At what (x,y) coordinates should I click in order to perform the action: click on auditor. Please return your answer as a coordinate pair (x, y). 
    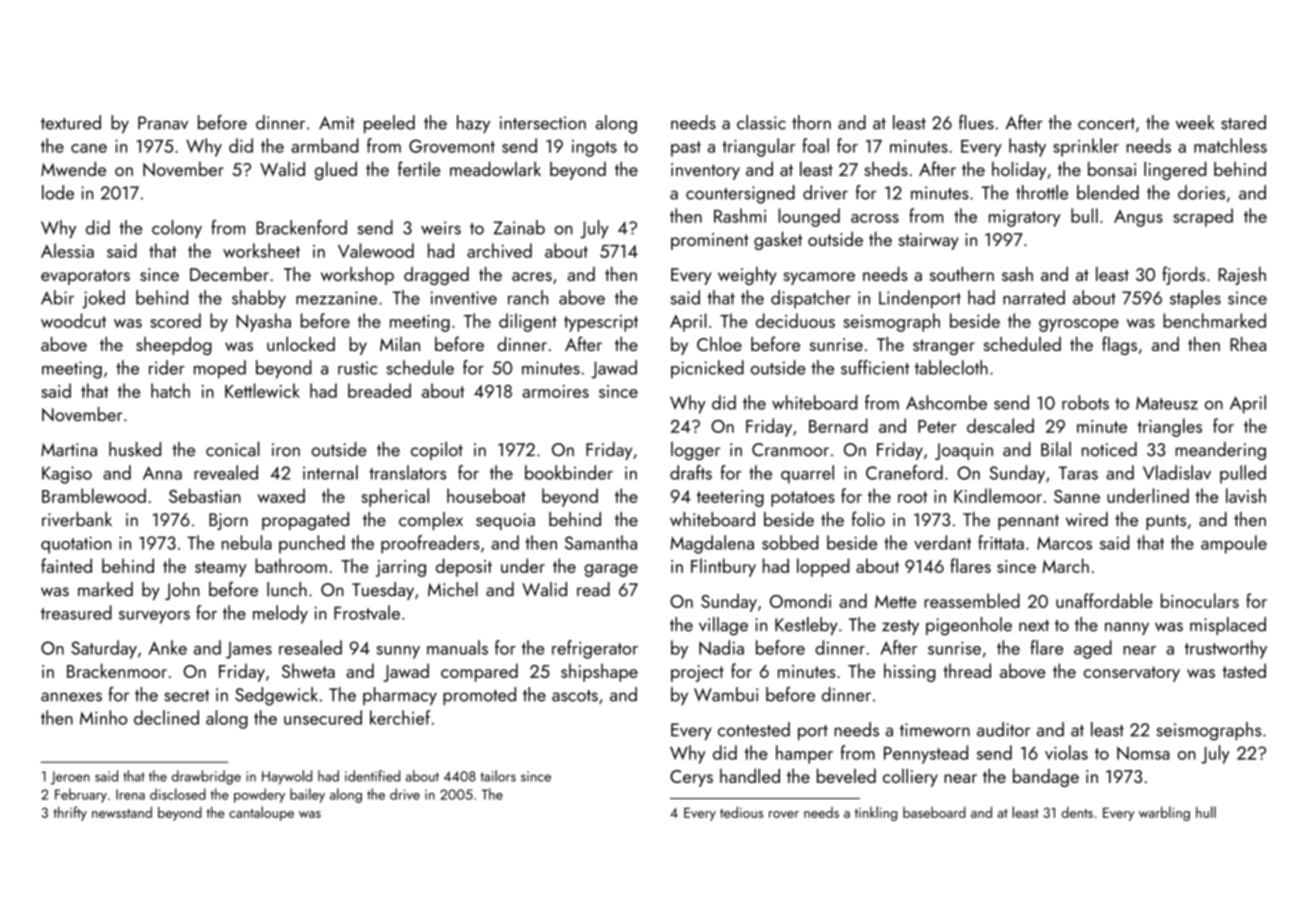
    Looking at the image, I should click on (1003, 729).
